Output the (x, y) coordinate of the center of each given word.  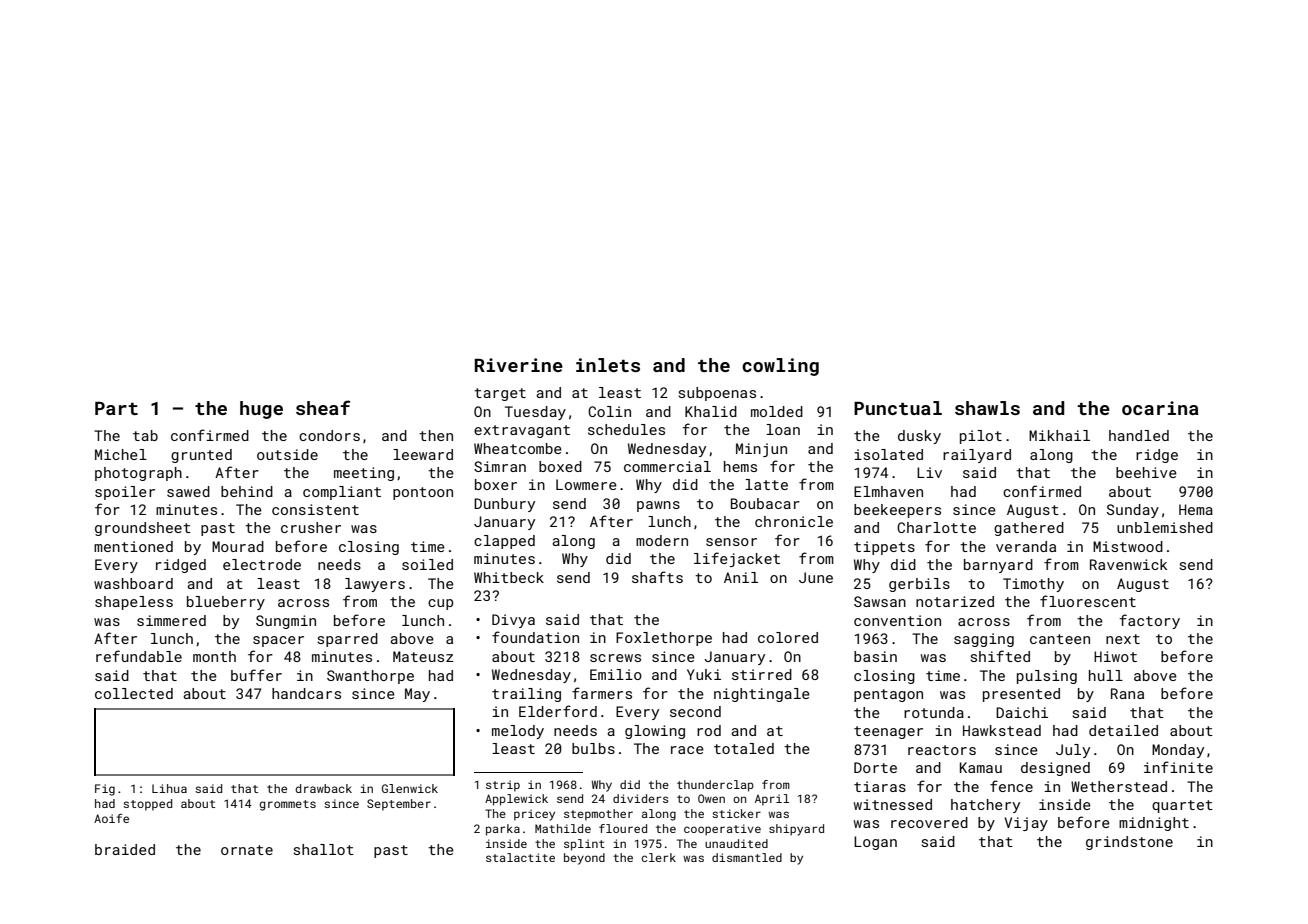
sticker (736, 813)
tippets (884, 548)
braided (125, 849)
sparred (347, 640)
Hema (1196, 509)
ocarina (1160, 408)
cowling (780, 367)
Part (116, 408)
